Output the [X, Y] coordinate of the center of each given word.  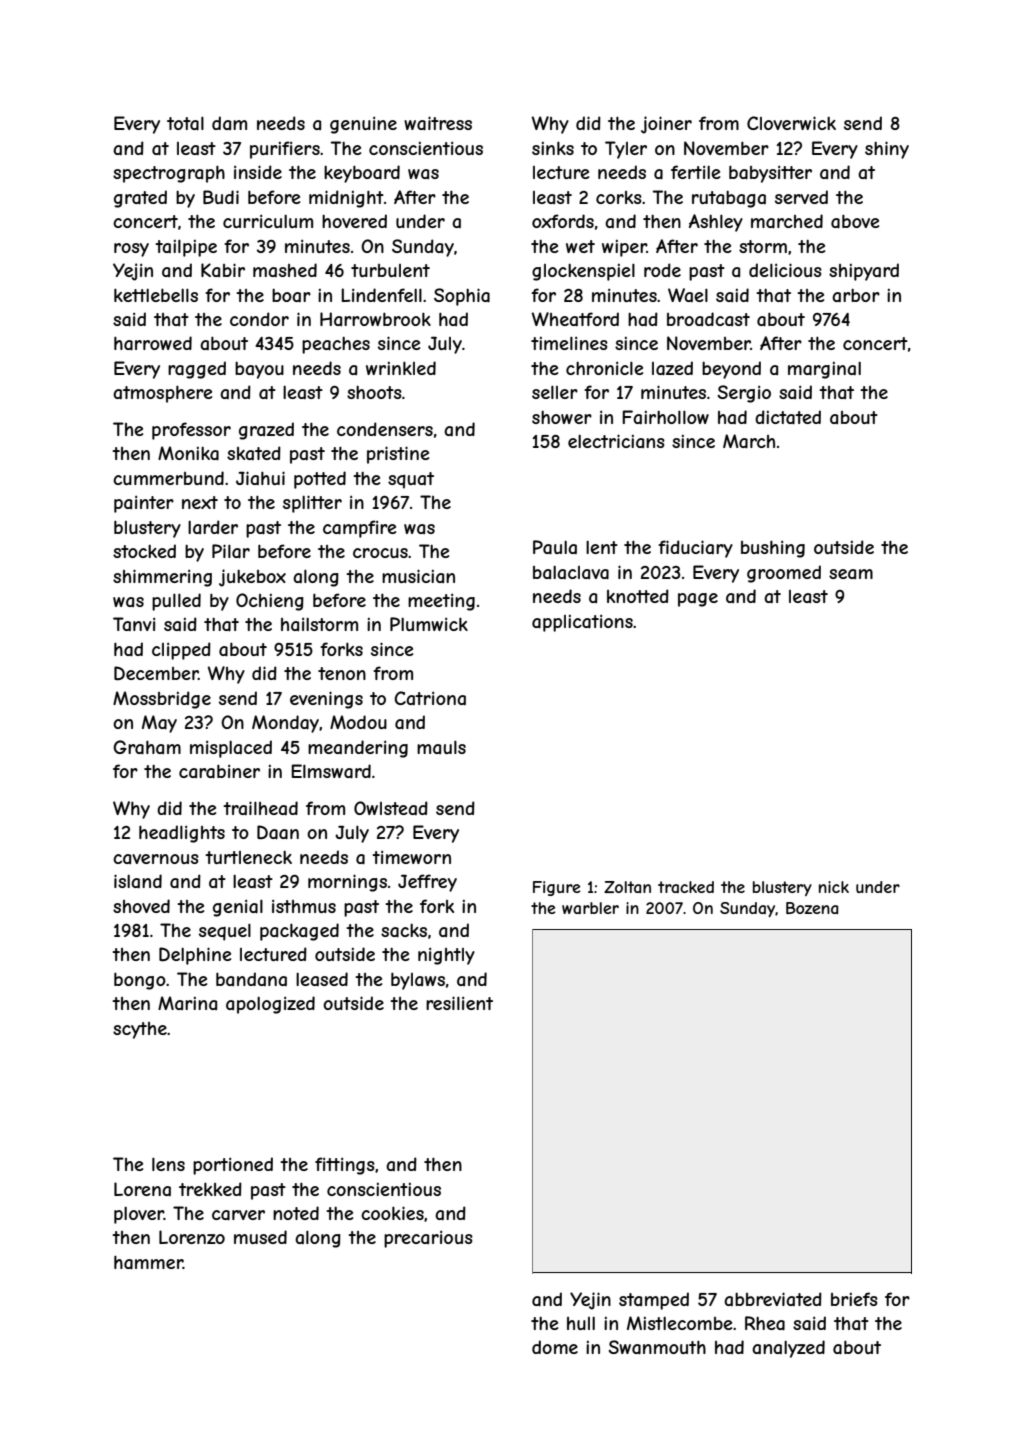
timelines [569, 343]
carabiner [219, 771]
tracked [686, 887]
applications [582, 623]
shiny [887, 150]
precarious [428, 1239]
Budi [221, 197]
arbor [856, 295]
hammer [148, 1262]
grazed [266, 431]
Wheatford [575, 319]
